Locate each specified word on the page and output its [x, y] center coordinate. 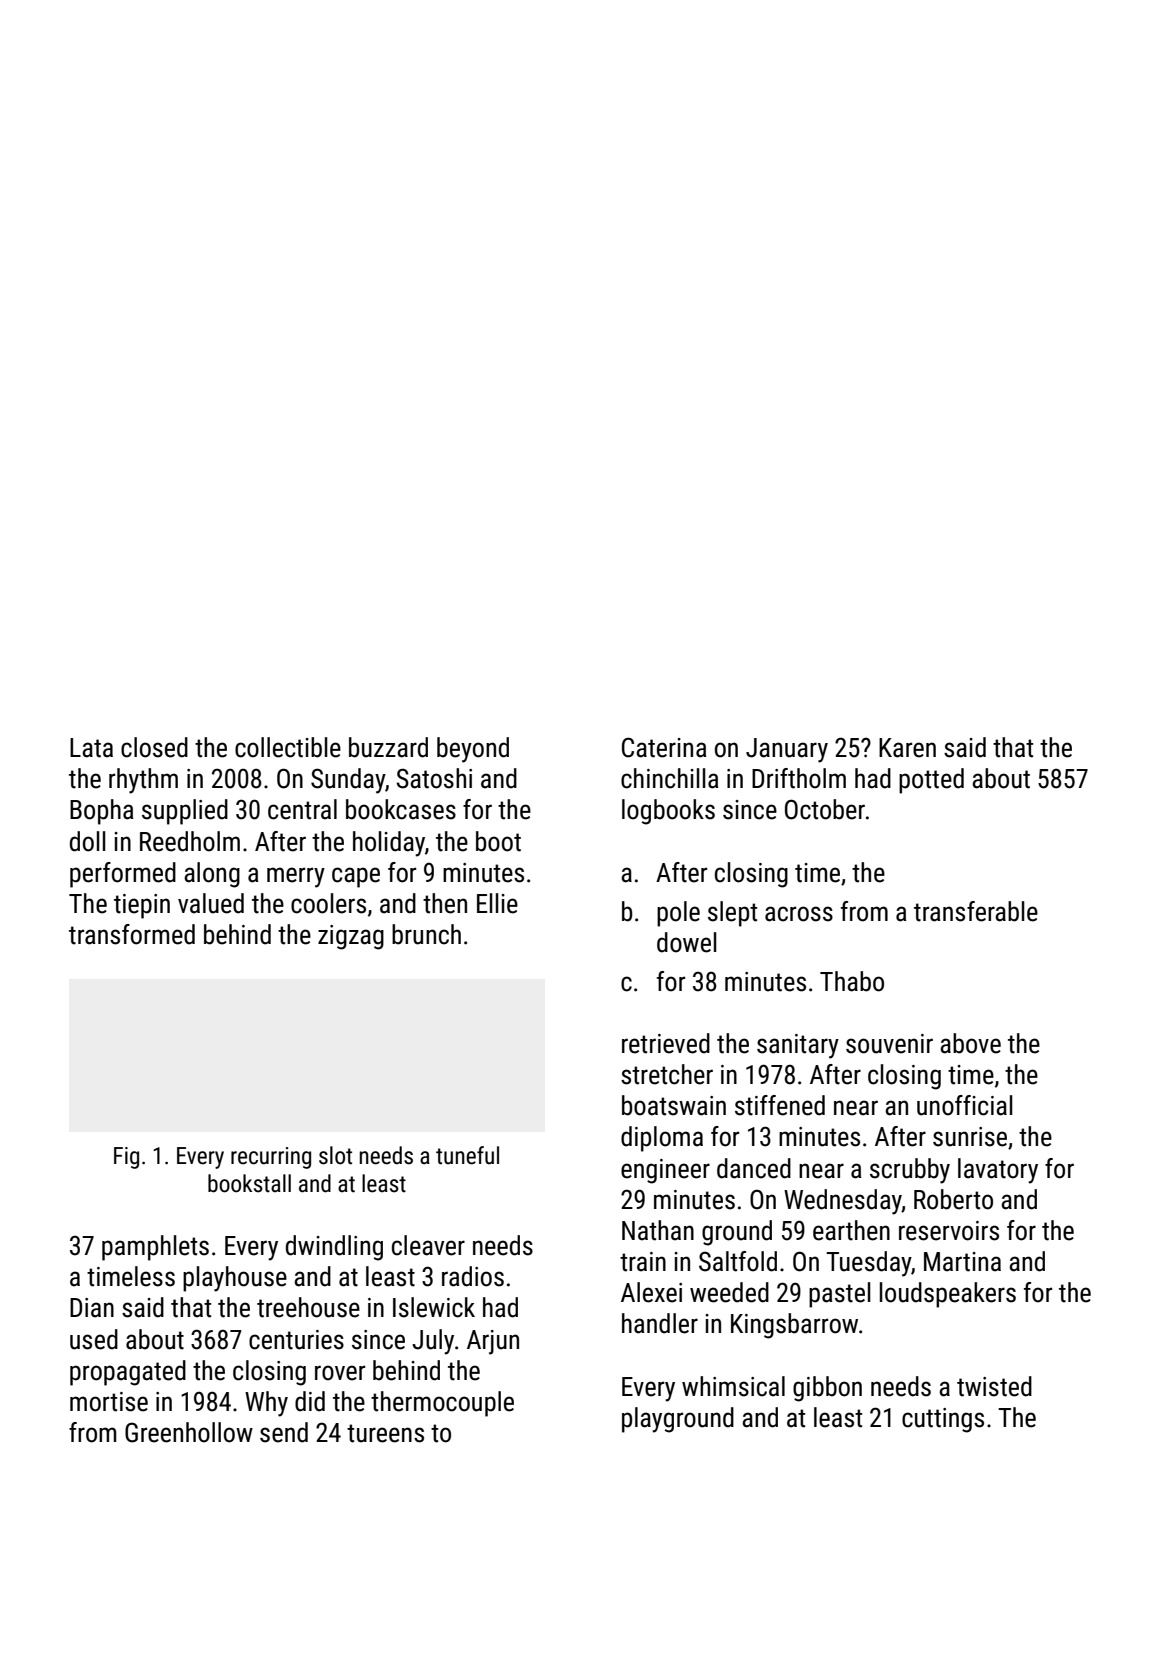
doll [88, 841]
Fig [126, 1158]
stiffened [780, 1105]
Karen [907, 748]
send [284, 1432]
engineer [665, 1171]
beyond [473, 750]
